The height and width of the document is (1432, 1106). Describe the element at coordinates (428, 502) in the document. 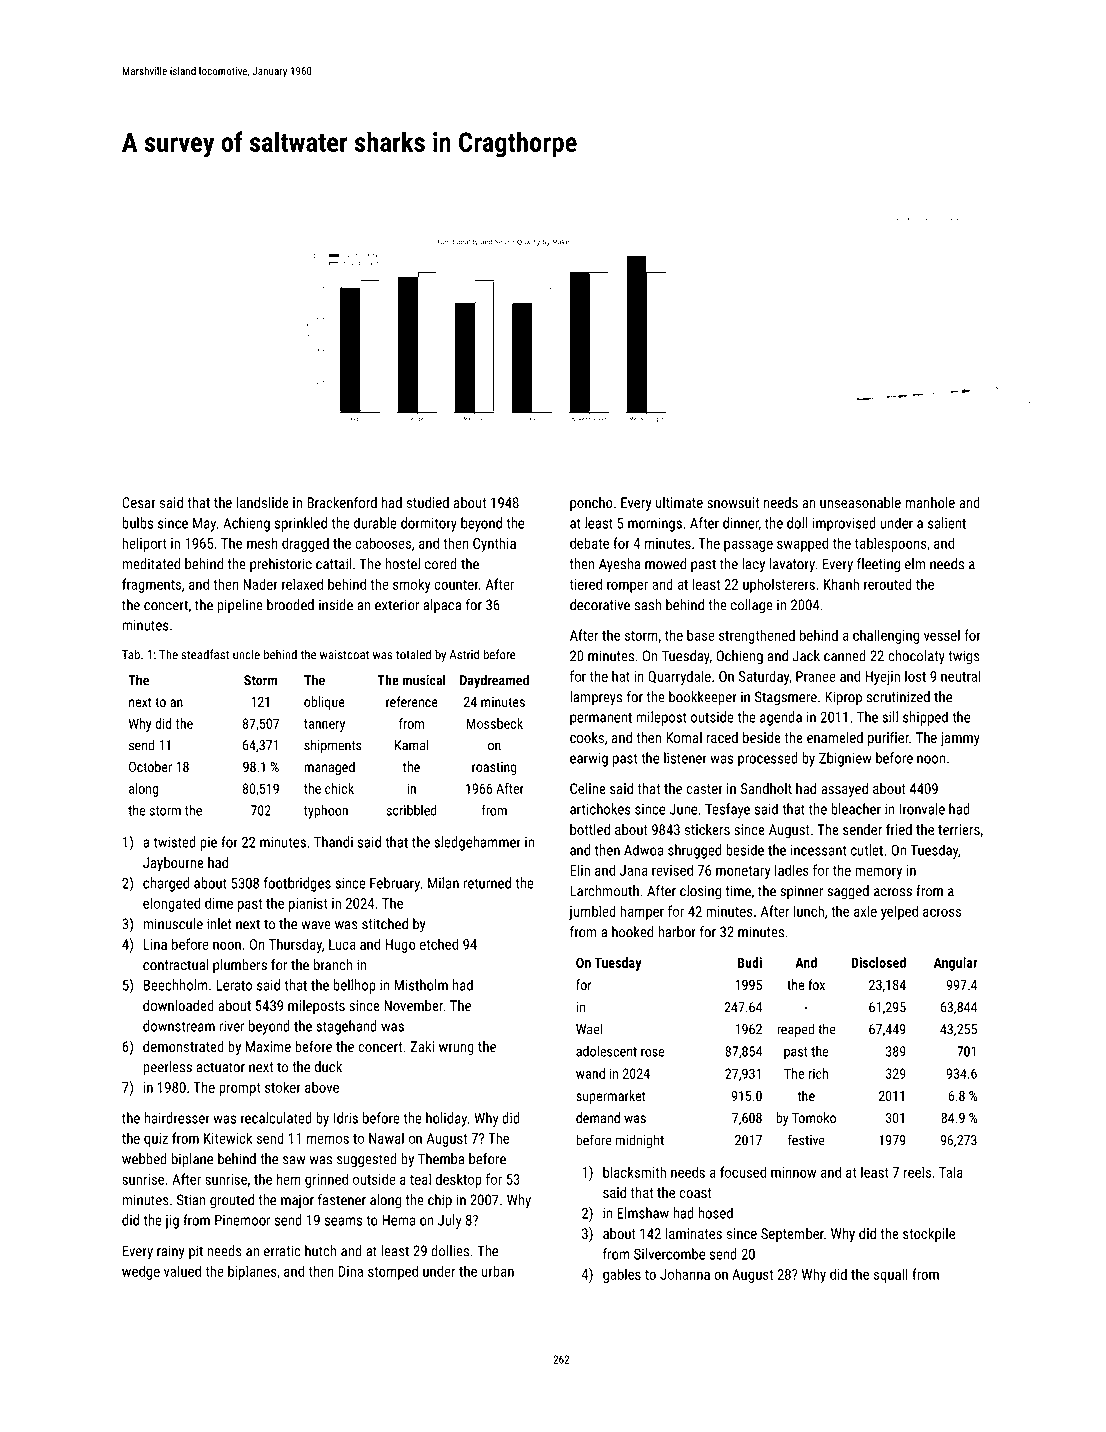

I see `studied` at that location.
